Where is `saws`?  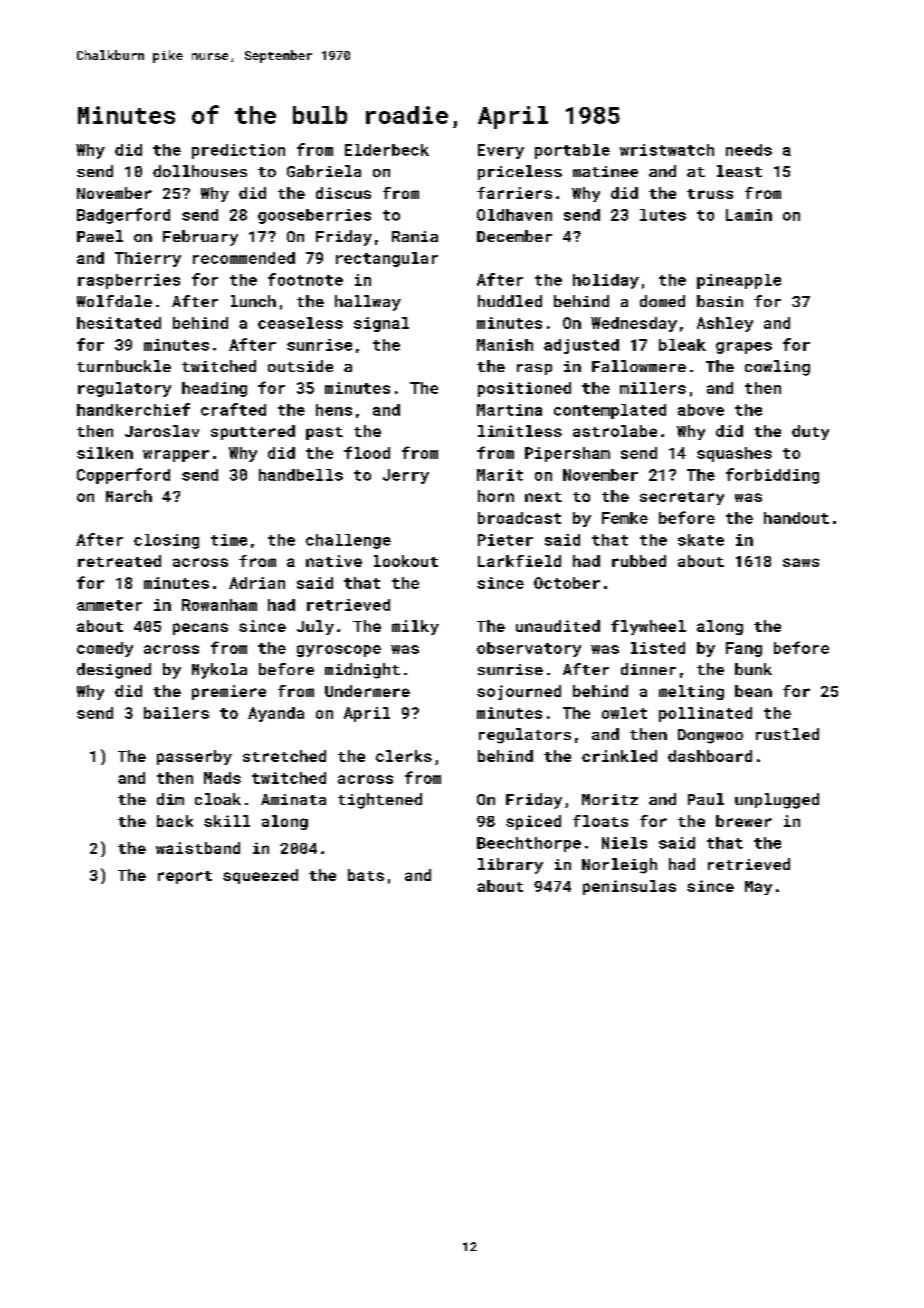 saws is located at coordinates (801, 562).
